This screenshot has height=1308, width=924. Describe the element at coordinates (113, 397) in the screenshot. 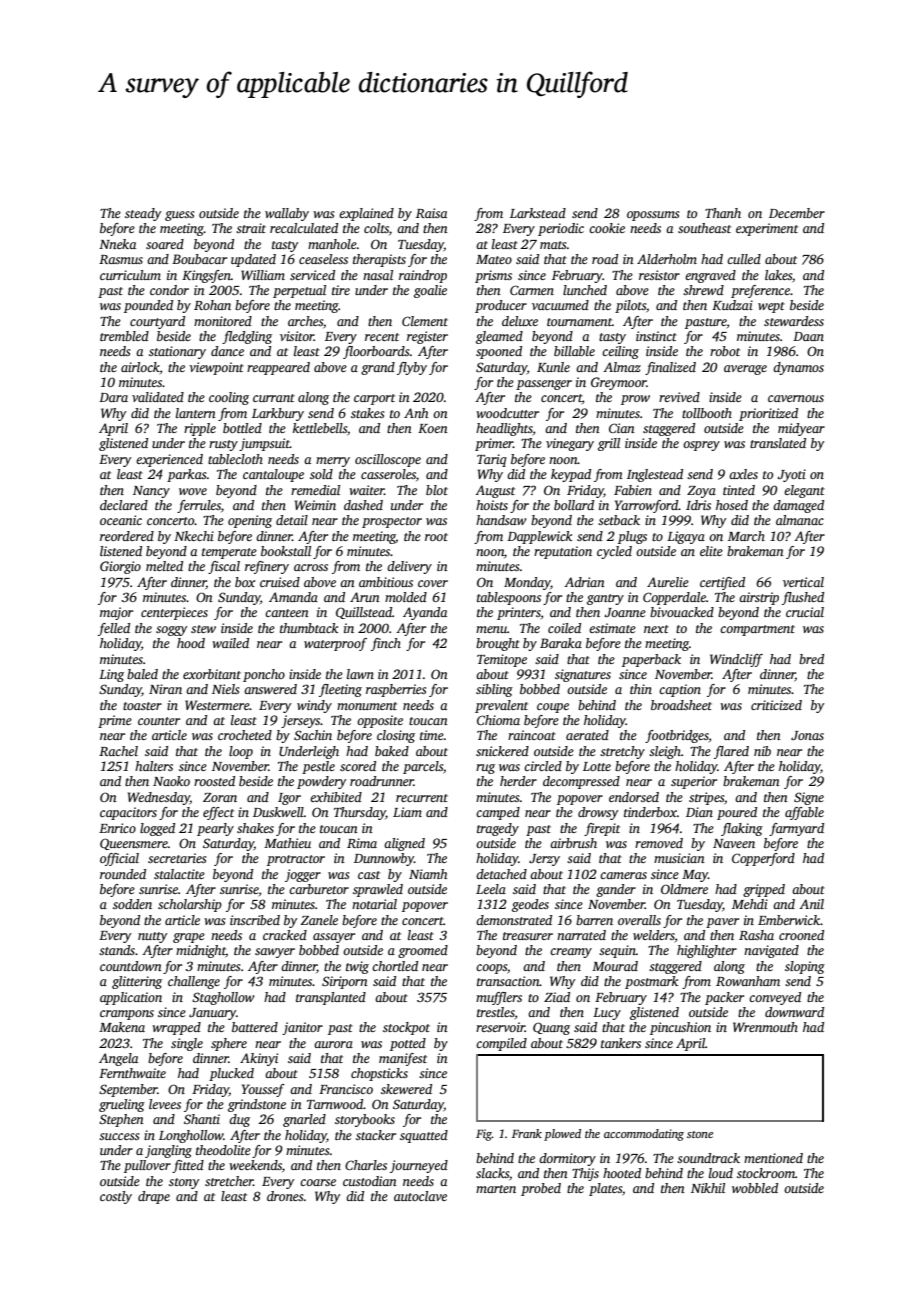

I see `Dara` at that location.
